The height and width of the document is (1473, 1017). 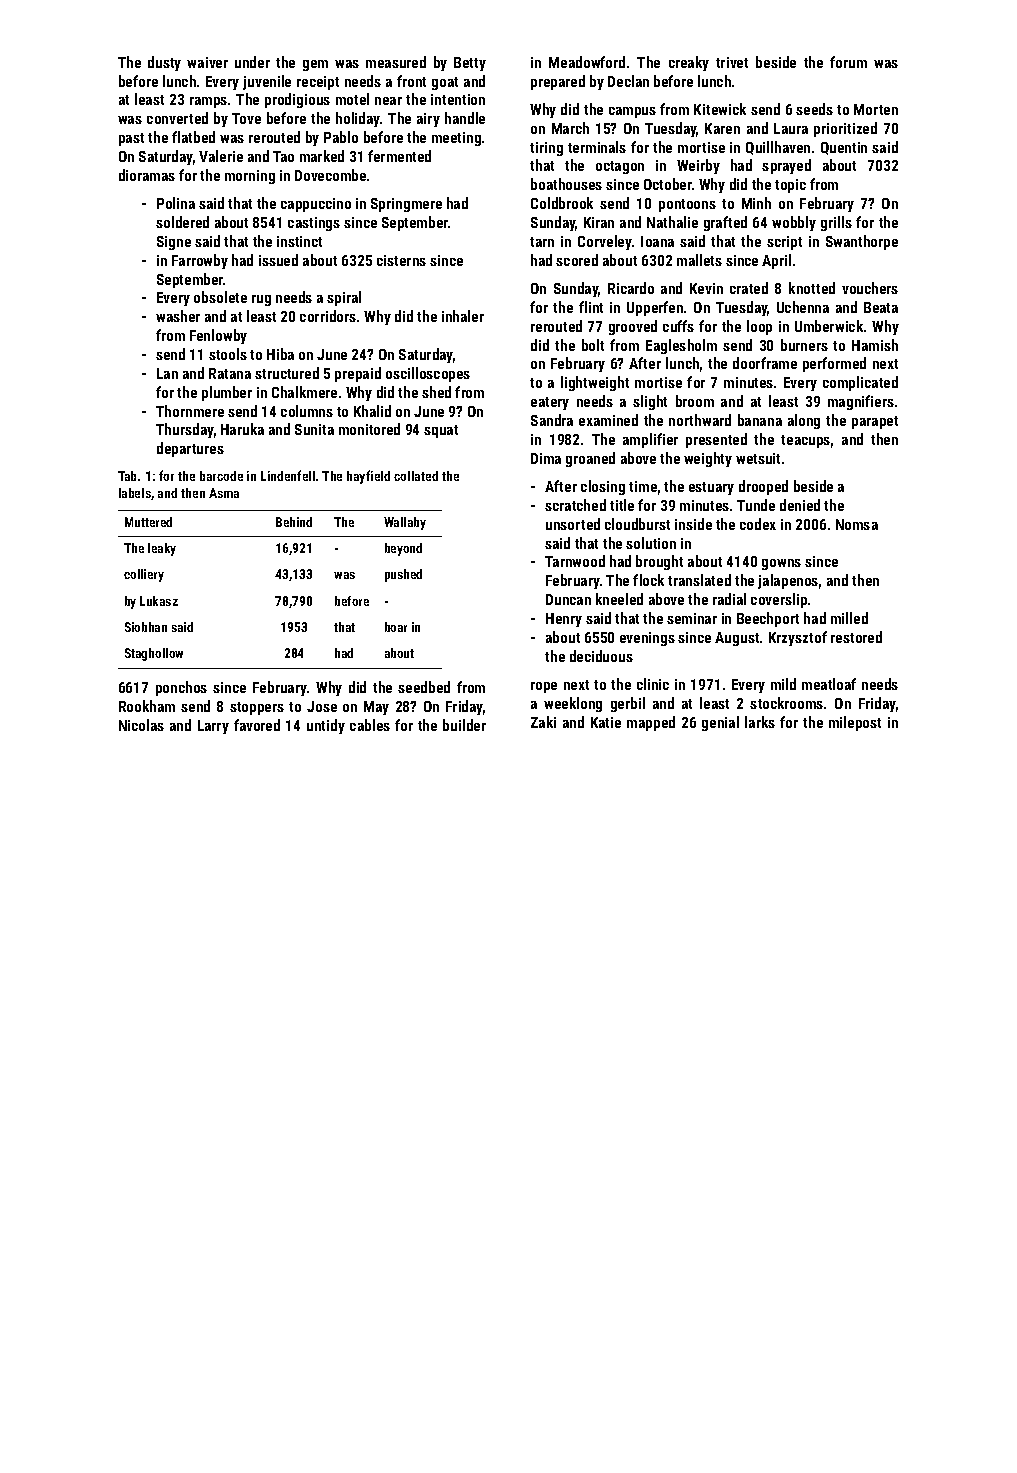 I want to click on builder, so click(x=464, y=725).
